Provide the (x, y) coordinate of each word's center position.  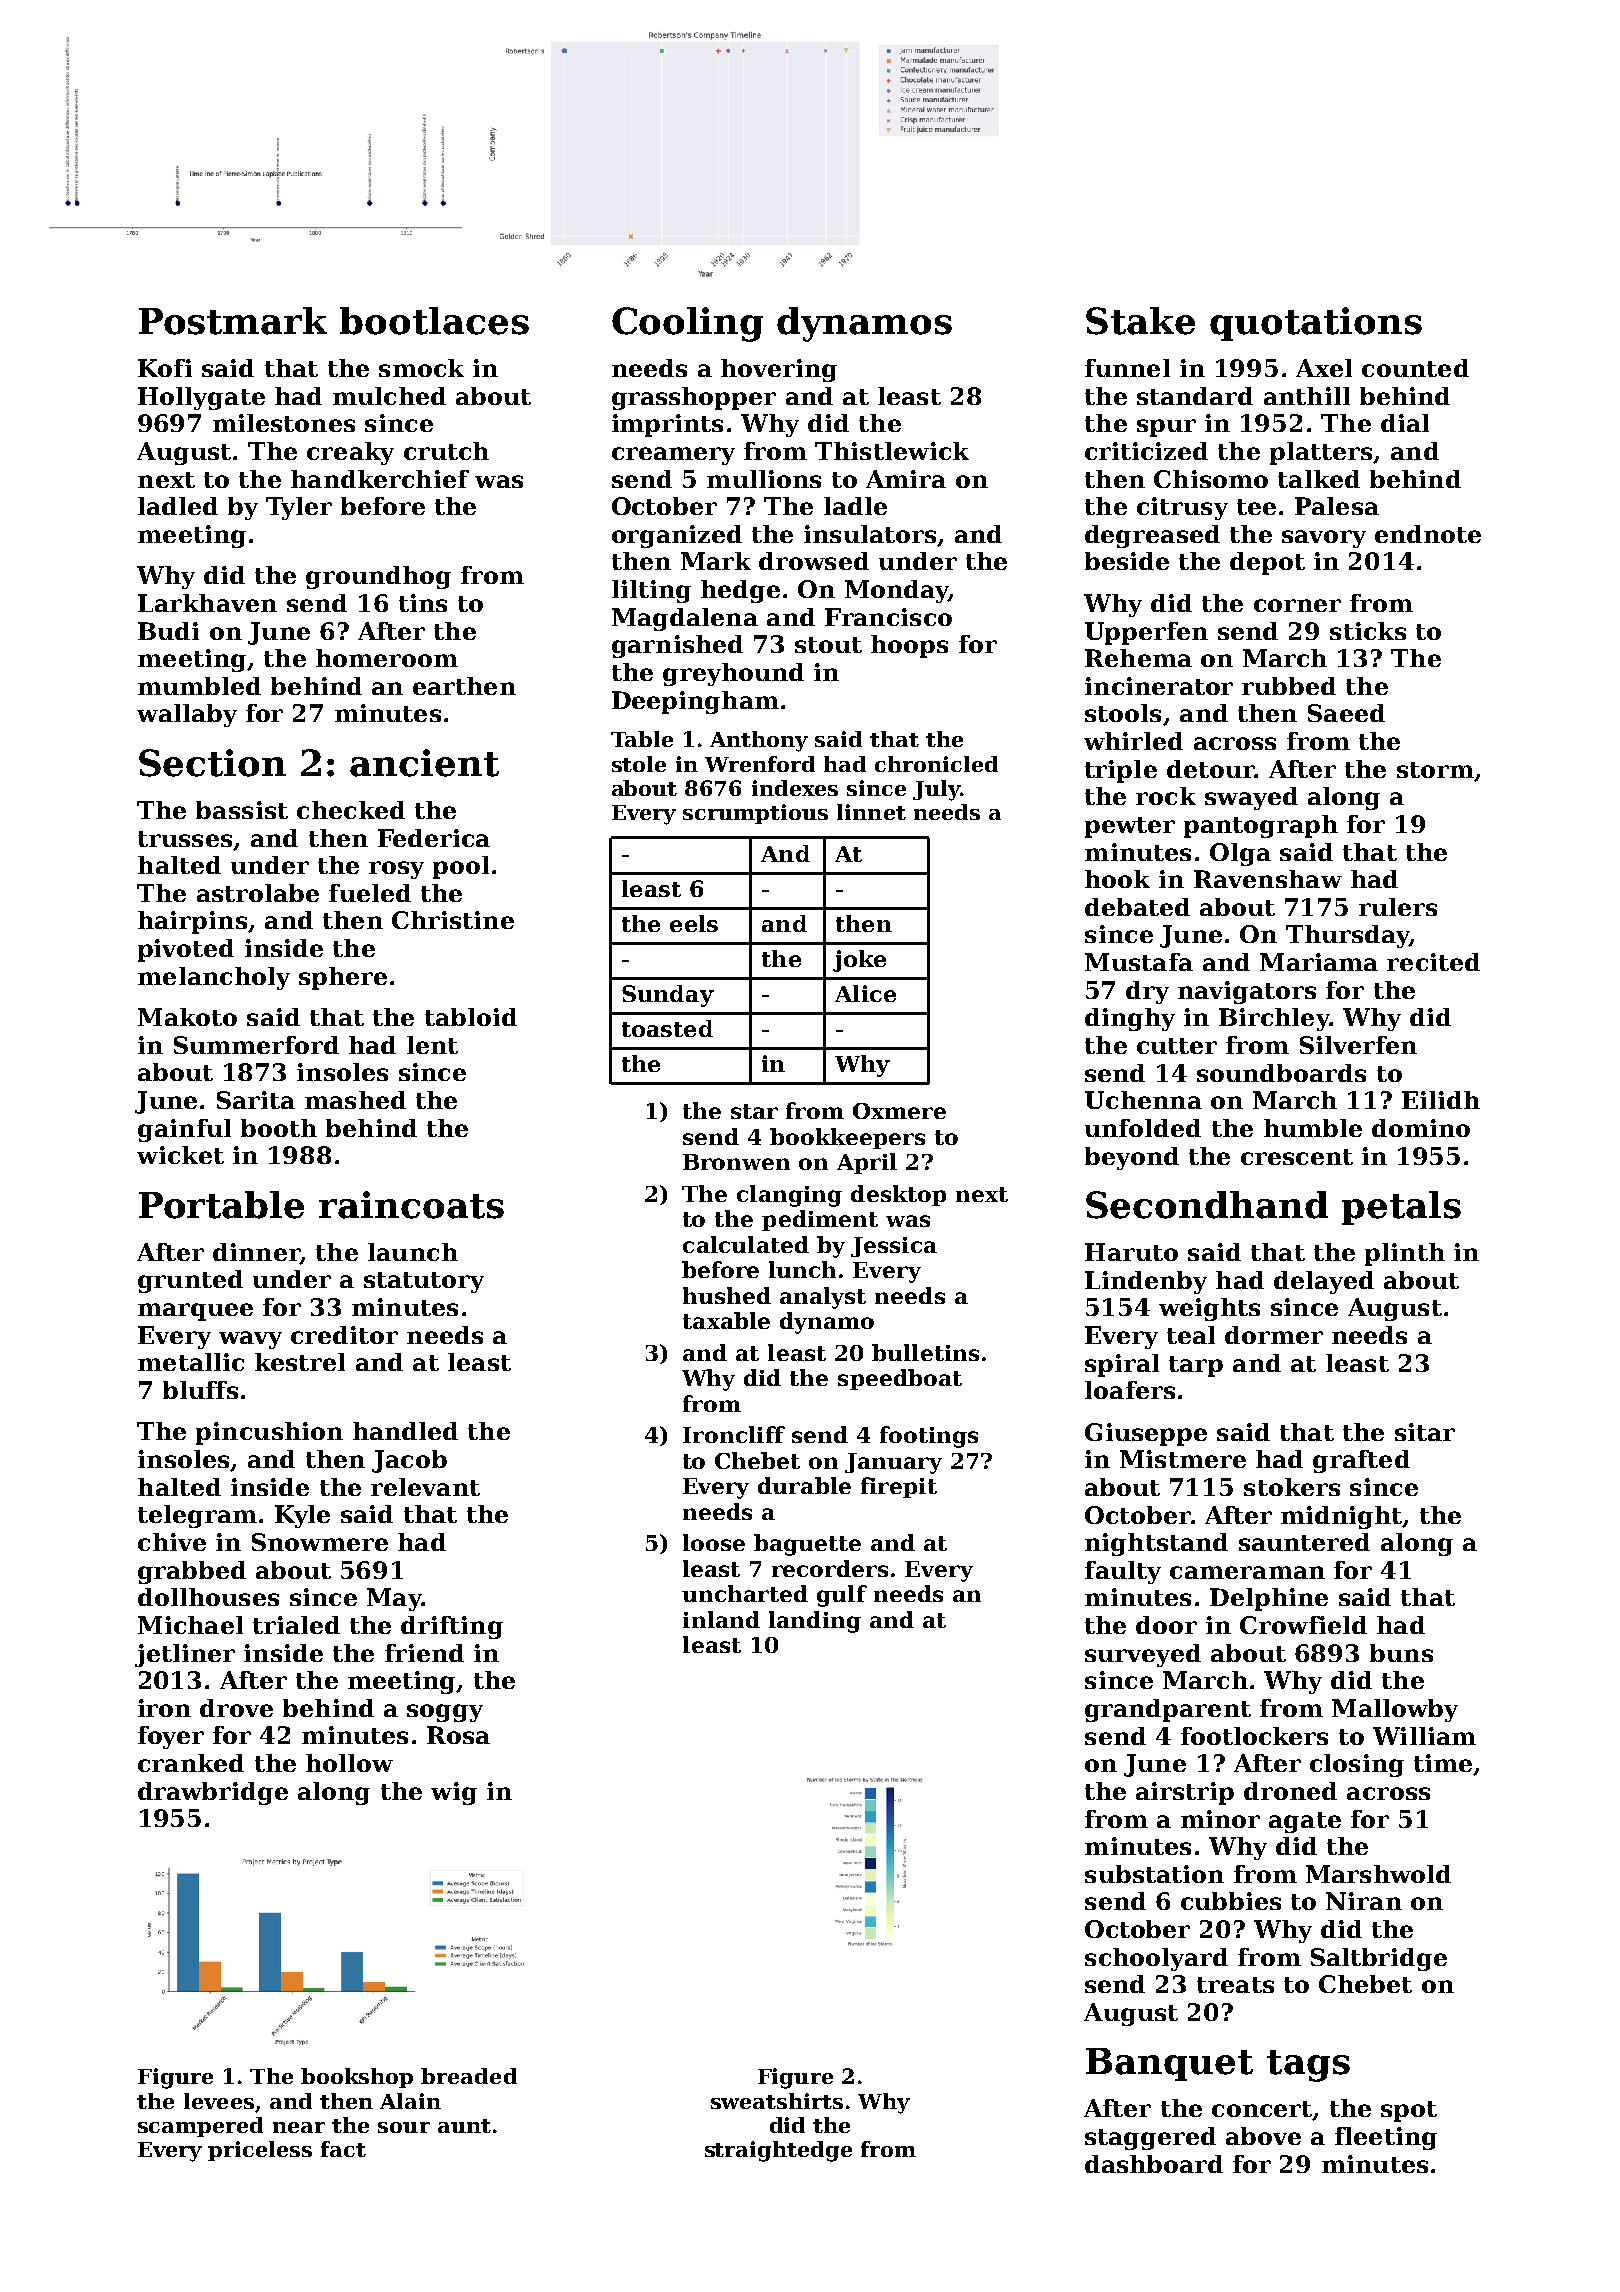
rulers (1398, 907)
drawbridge (213, 1793)
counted (1415, 368)
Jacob (409, 1461)
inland (721, 1619)
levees (219, 2101)
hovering (779, 370)
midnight (1342, 1517)
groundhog (378, 577)
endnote (1428, 534)
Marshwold (1378, 1874)
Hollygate (201, 398)
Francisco (888, 617)
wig (454, 1793)
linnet (871, 812)
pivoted (186, 950)
